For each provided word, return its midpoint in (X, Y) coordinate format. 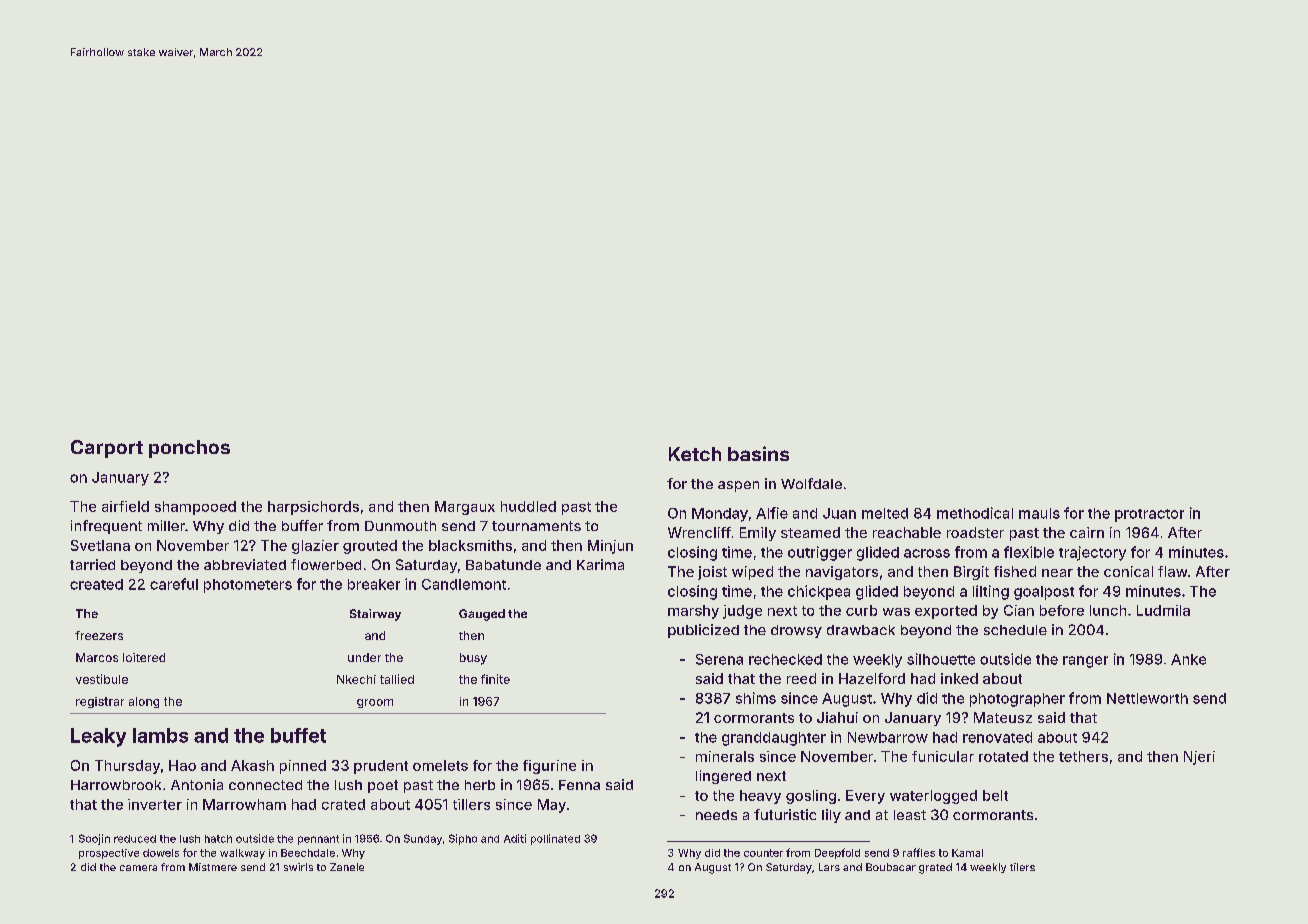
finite (495, 679)
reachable (907, 532)
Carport (107, 449)
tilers (1022, 867)
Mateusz (1003, 717)
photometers (248, 586)
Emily (758, 534)
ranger (1085, 662)
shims (756, 698)
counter (763, 853)
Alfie (772, 513)
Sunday (423, 839)
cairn (1087, 532)
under (364, 657)
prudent (381, 767)
